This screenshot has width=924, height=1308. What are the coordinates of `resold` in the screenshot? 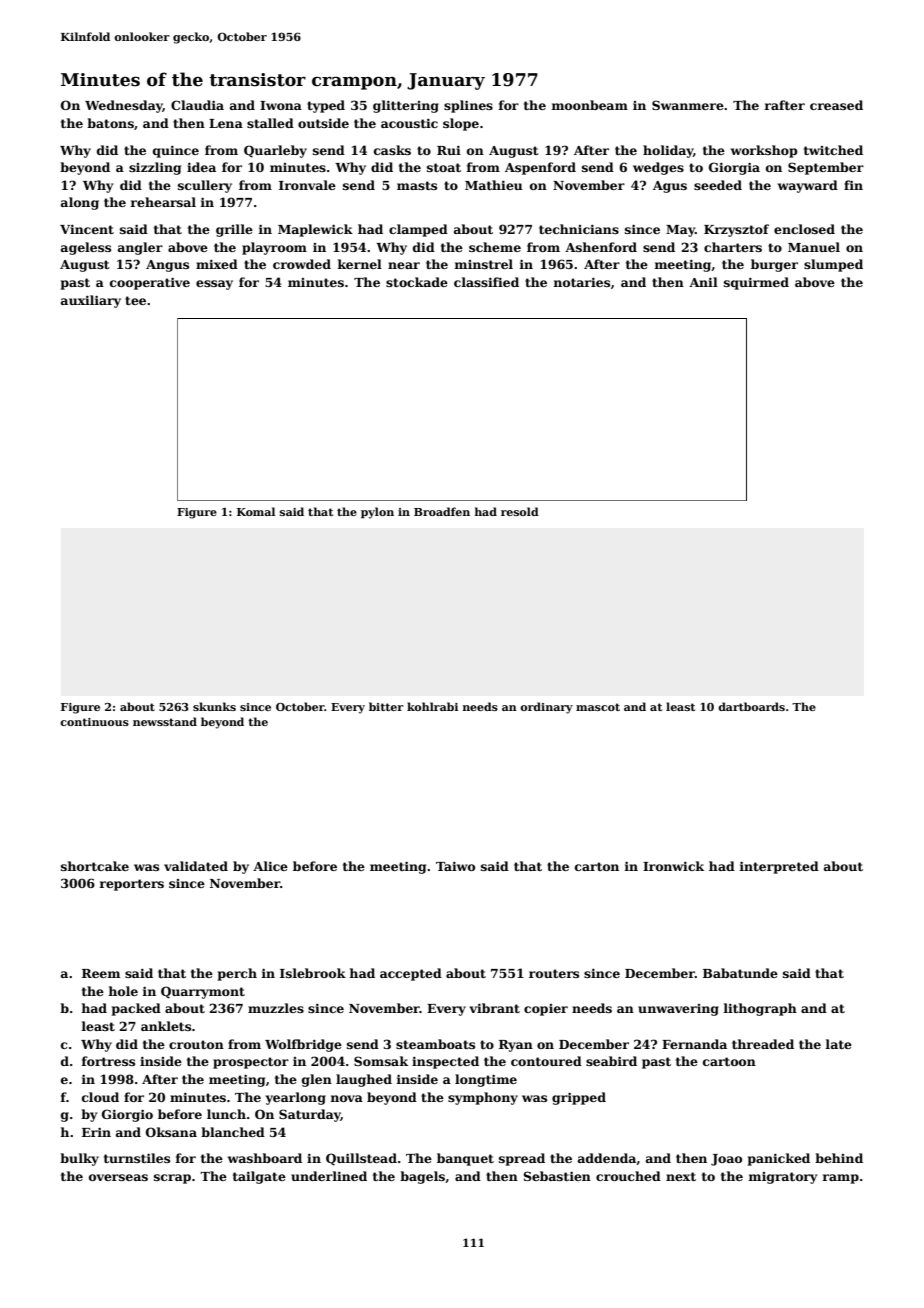 It's located at (520, 511).
